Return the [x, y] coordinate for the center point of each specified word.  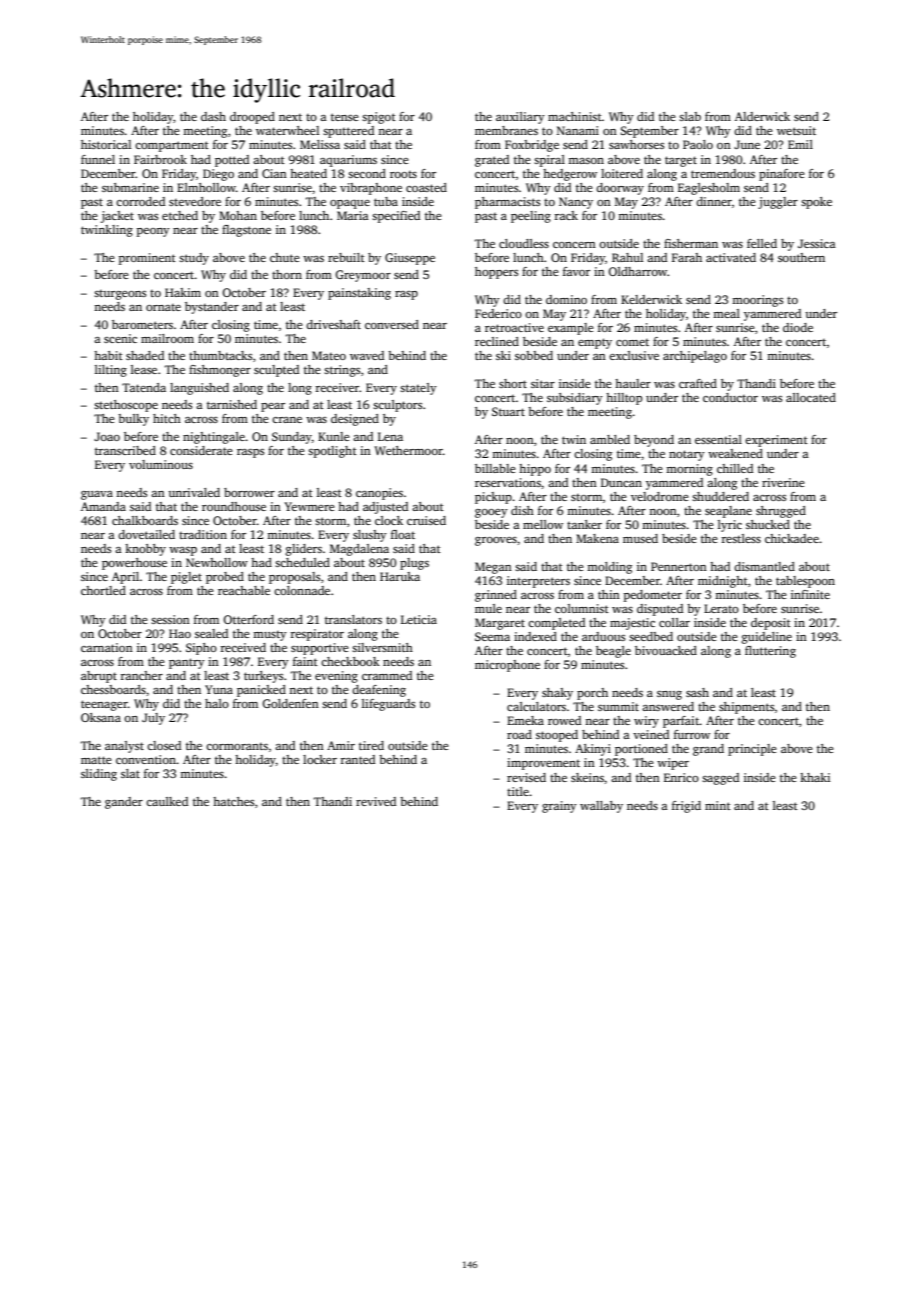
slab [690, 116]
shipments [746, 708]
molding [609, 568]
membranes [506, 130]
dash [213, 116]
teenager [104, 705]
